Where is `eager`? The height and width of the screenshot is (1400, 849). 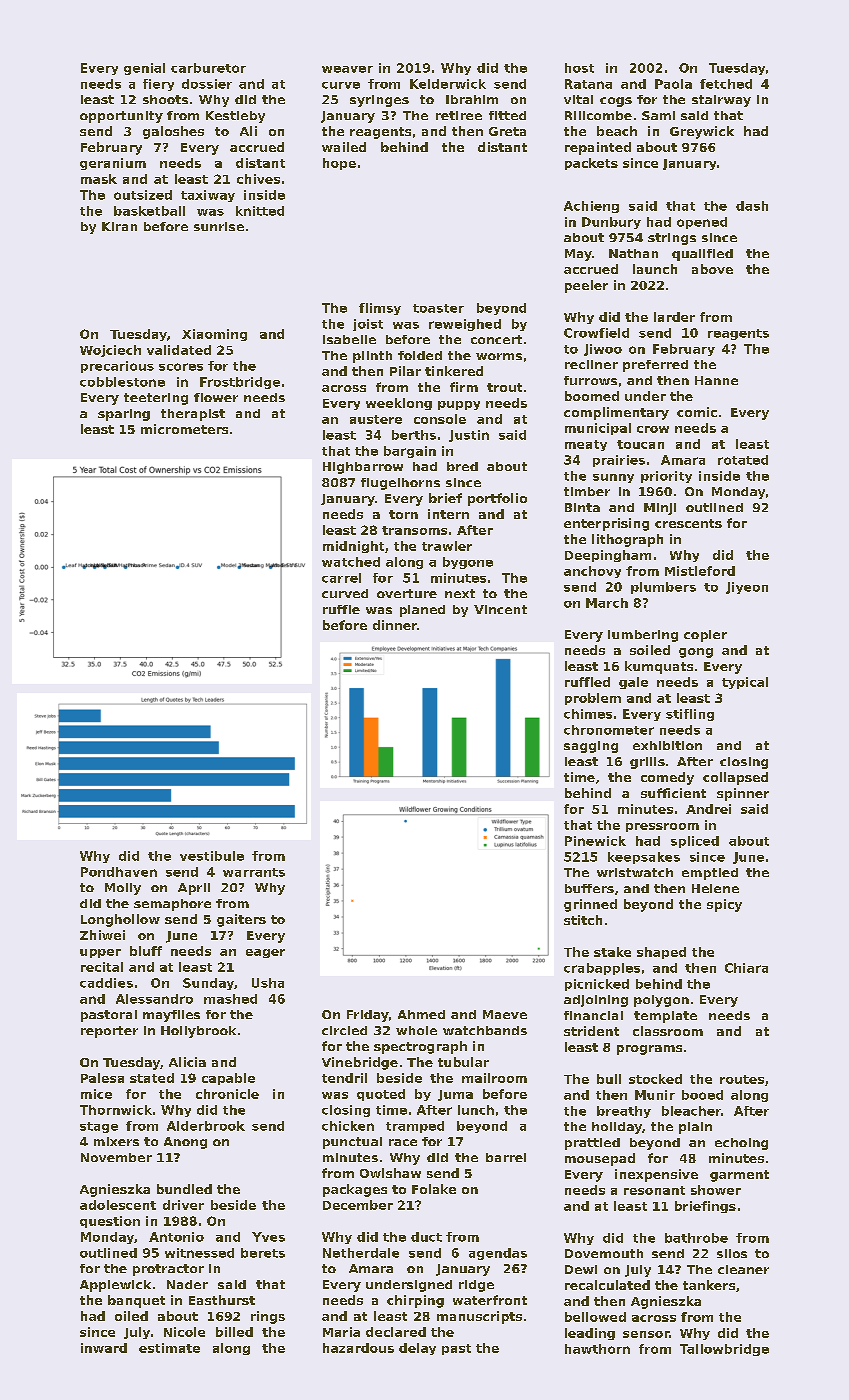 eager is located at coordinates (265, 953).
